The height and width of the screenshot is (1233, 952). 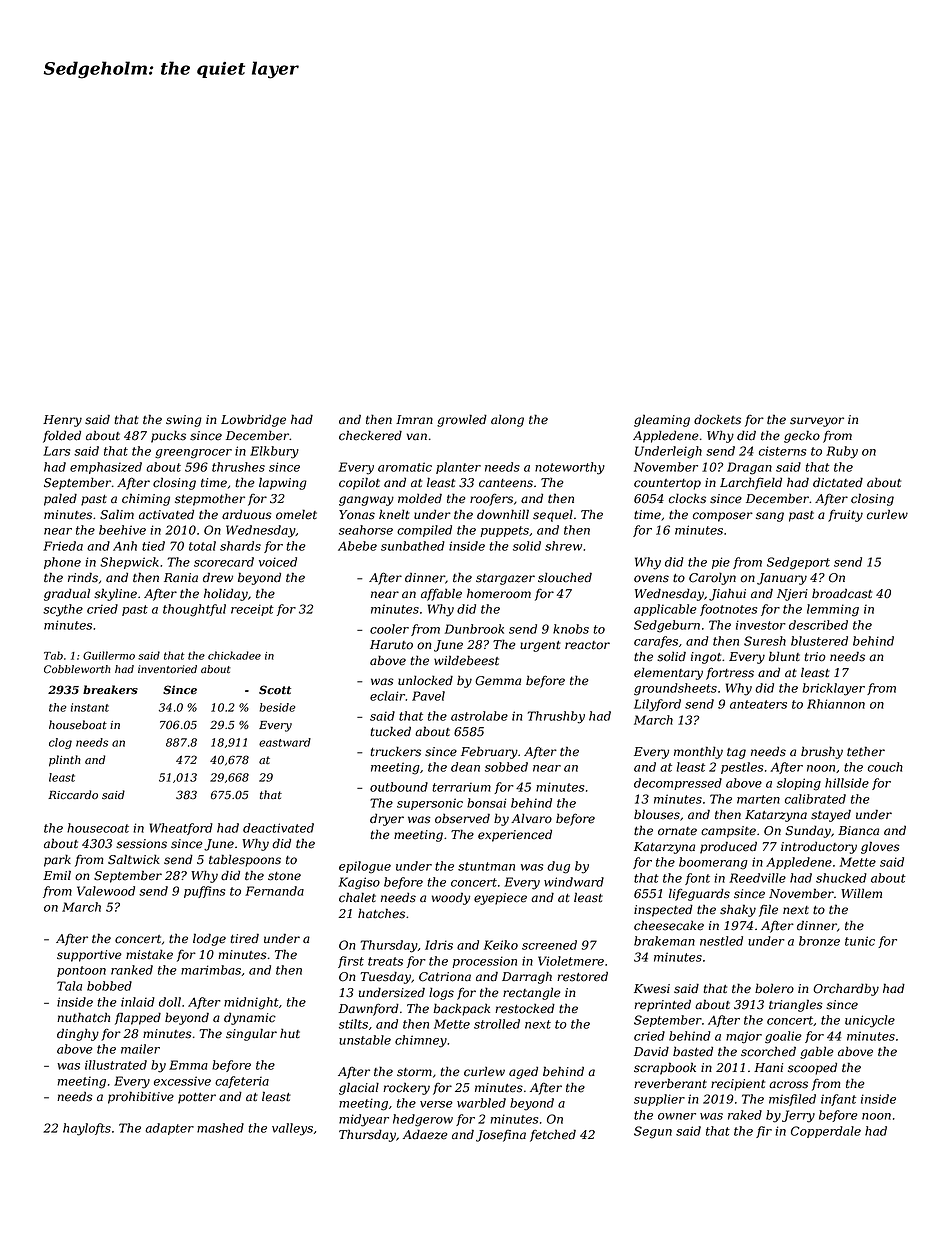 What do you see at coordinates (253, 420) in the screenshot?
I see `Lowbridge` at bounding box center [253, 420].
